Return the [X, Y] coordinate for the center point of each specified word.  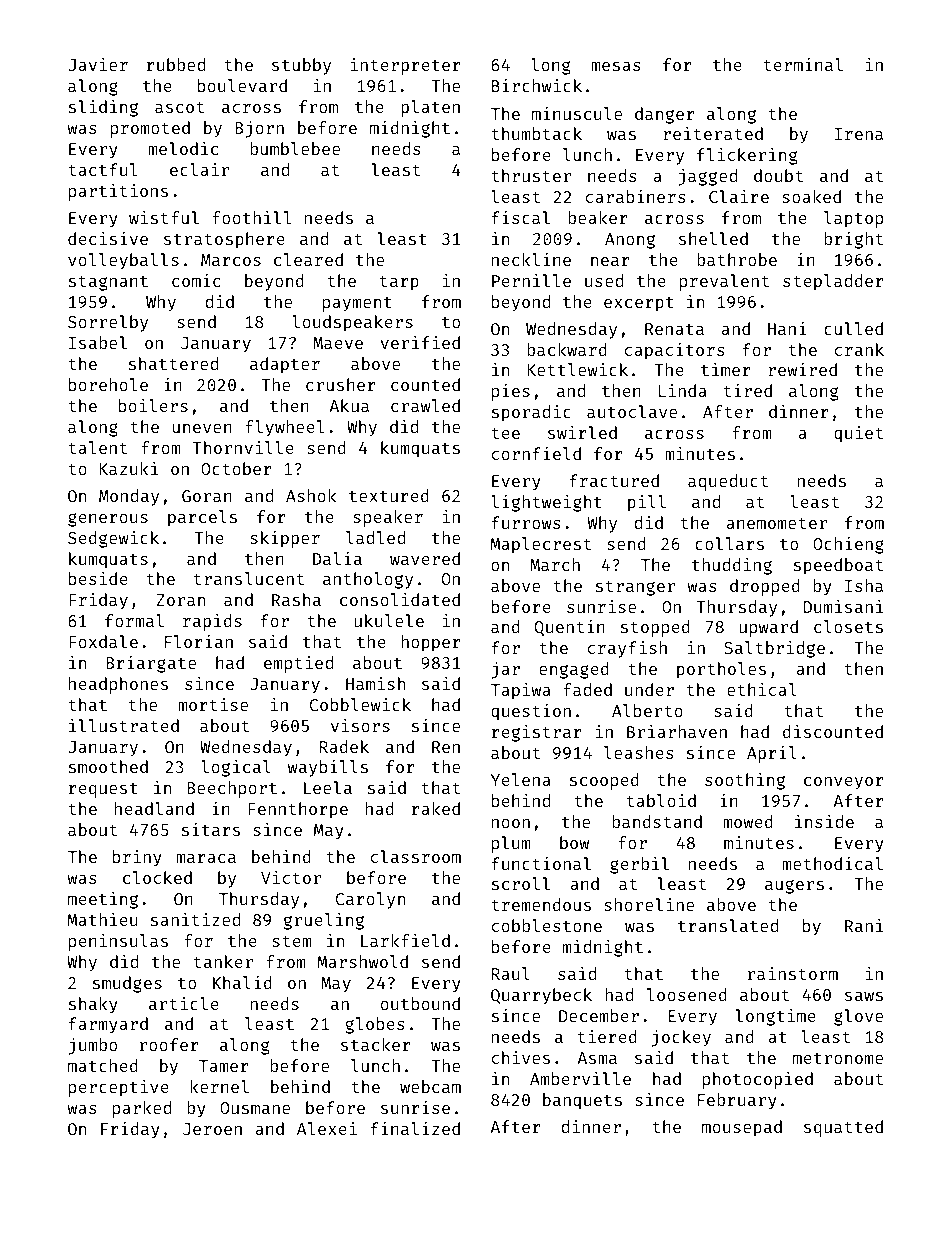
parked [142, 1109]
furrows [526, 522]
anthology [368, 580]
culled [853, 328]
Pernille [531, 280]
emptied [298, 664]
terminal [803, 64]
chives [521, 1057]
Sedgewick [113, 539]
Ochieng [848, 545]
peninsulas [118, 942]
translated [728, 925]
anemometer [776, 523]
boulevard [242, 85]
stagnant [108, 283]
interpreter [406, 66]
